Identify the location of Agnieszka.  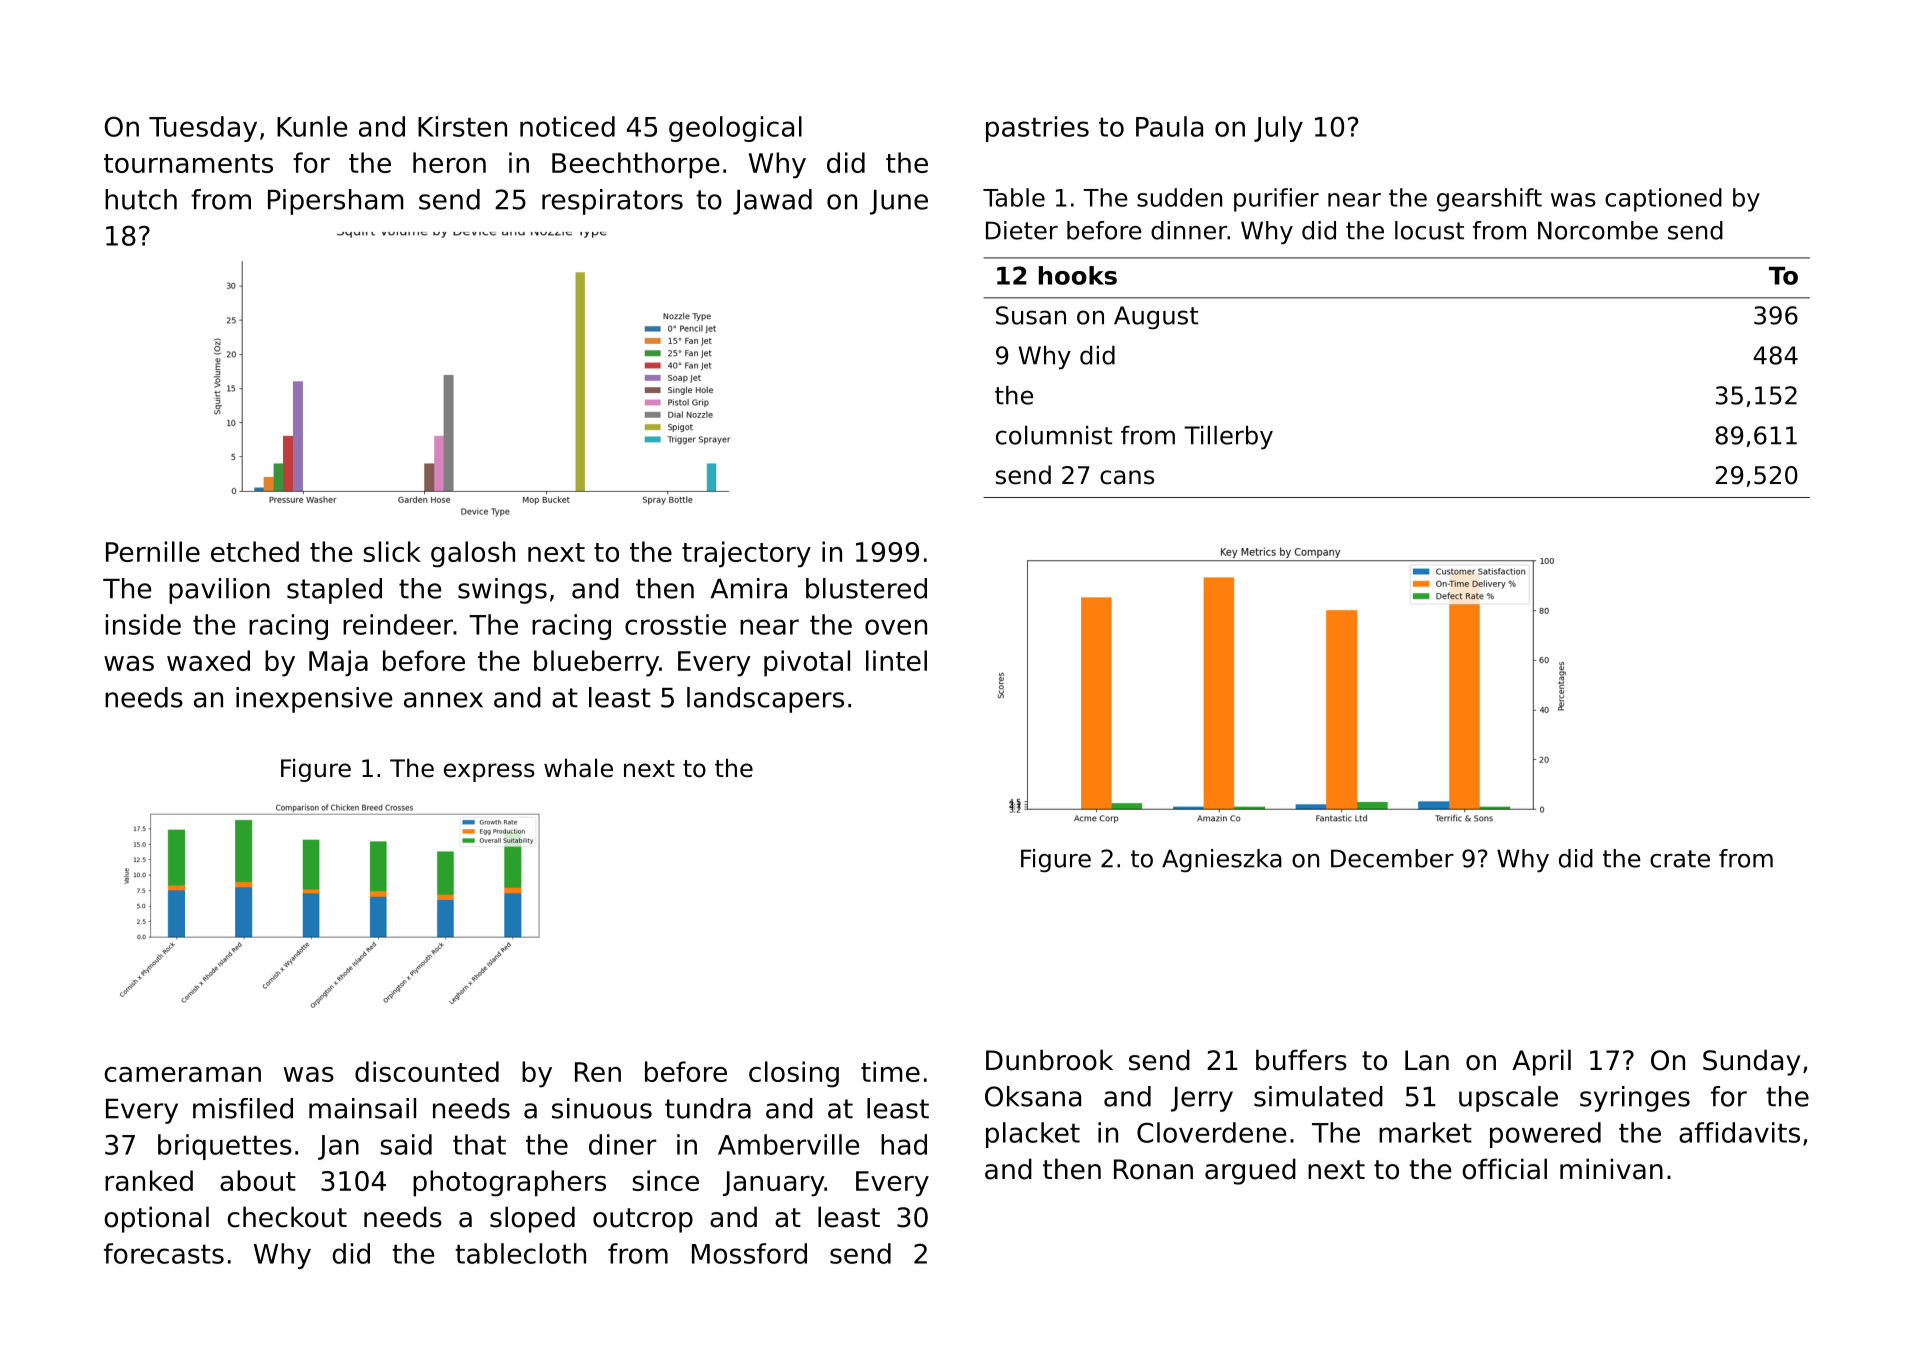
(1222, 860).
